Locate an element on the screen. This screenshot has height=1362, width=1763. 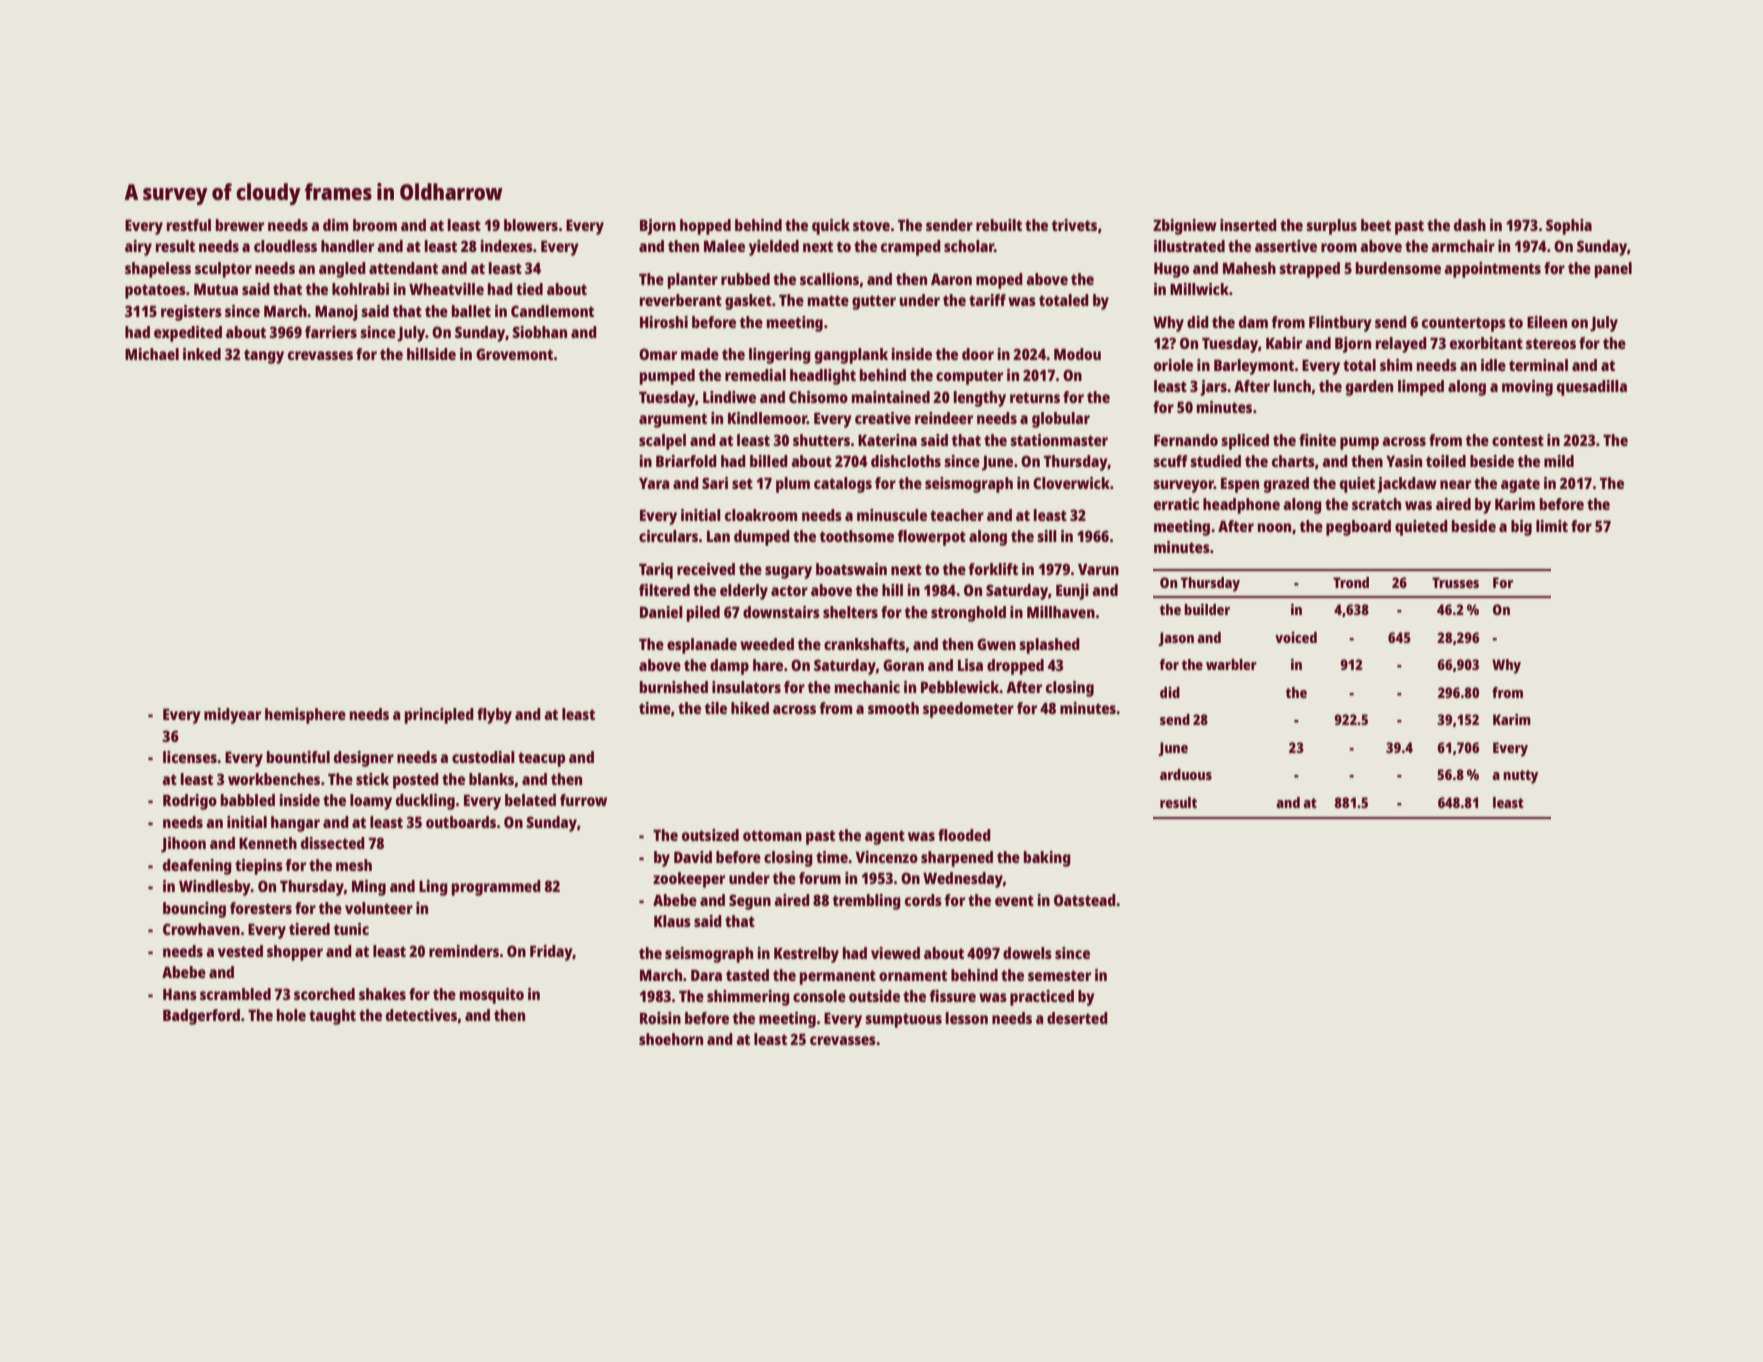
beet is located at coordinates (1376, 225).
